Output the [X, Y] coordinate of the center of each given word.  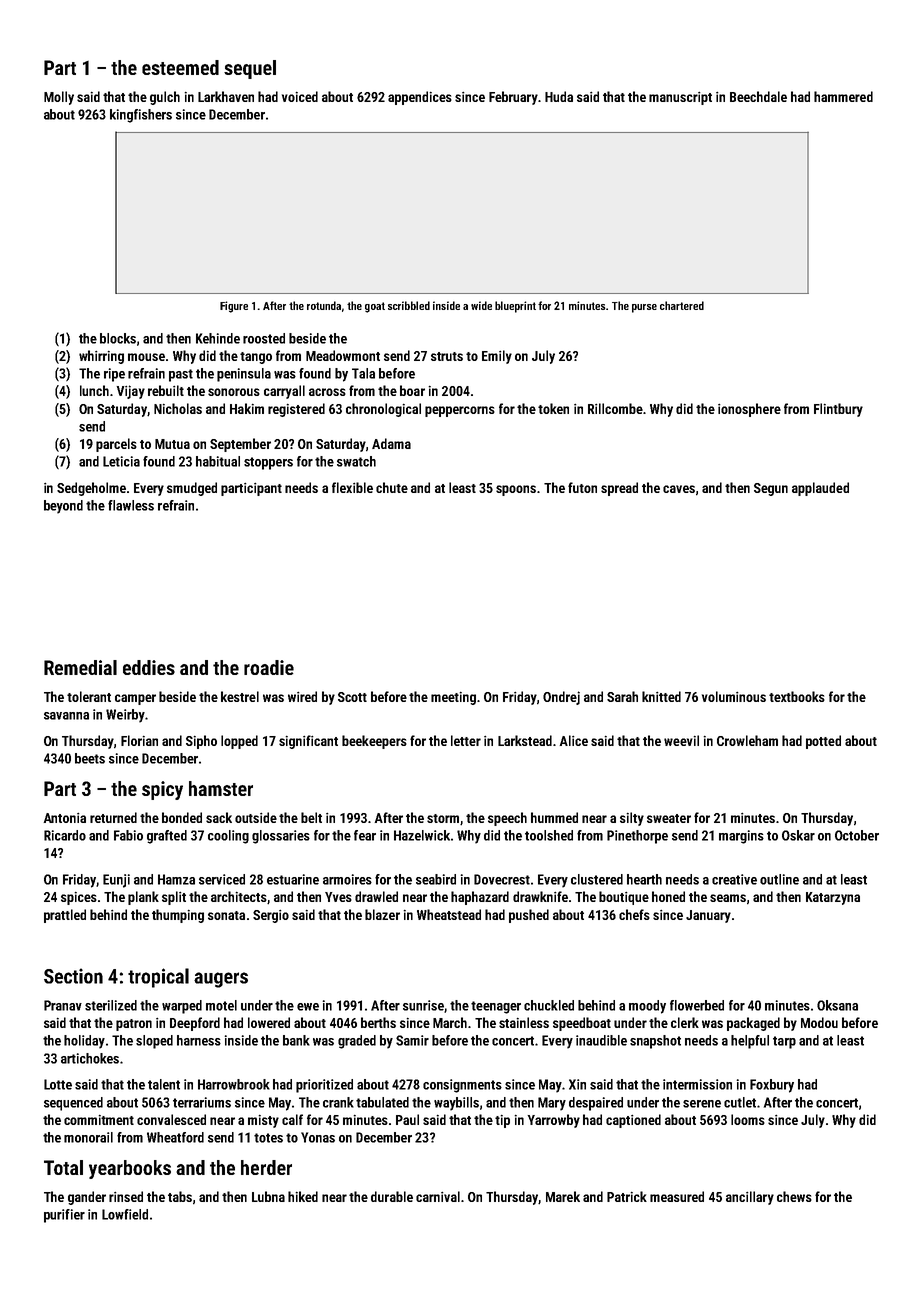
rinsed [126, 1196]
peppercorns [460, 411]
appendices [420, 98]
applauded [820, 489]
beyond [63, 507]
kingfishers [141, 116]
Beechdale [758, 96]
